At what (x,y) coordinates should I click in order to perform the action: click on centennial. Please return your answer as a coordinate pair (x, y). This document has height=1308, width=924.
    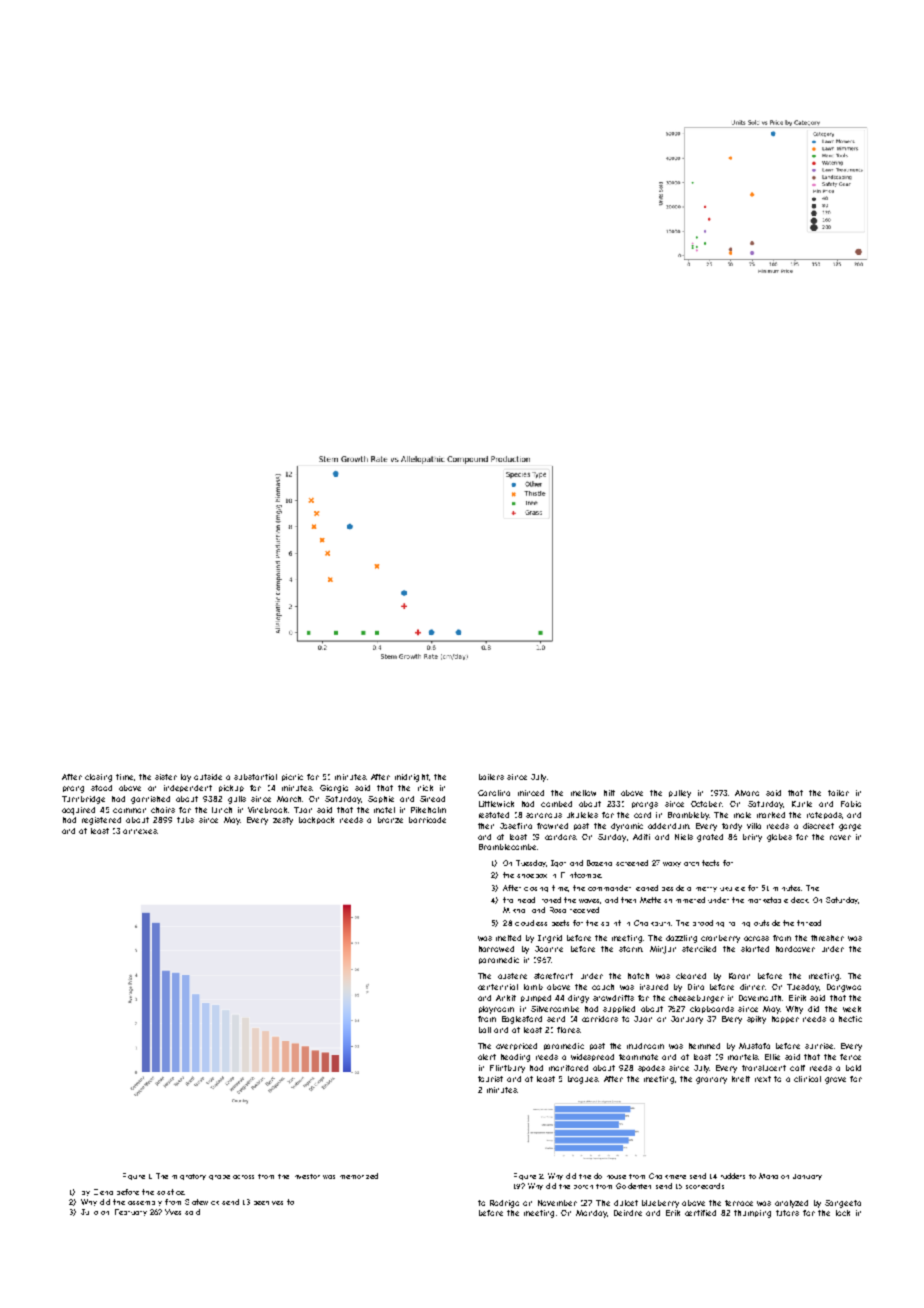
    Looking at the image, I should click on (498, 987).
